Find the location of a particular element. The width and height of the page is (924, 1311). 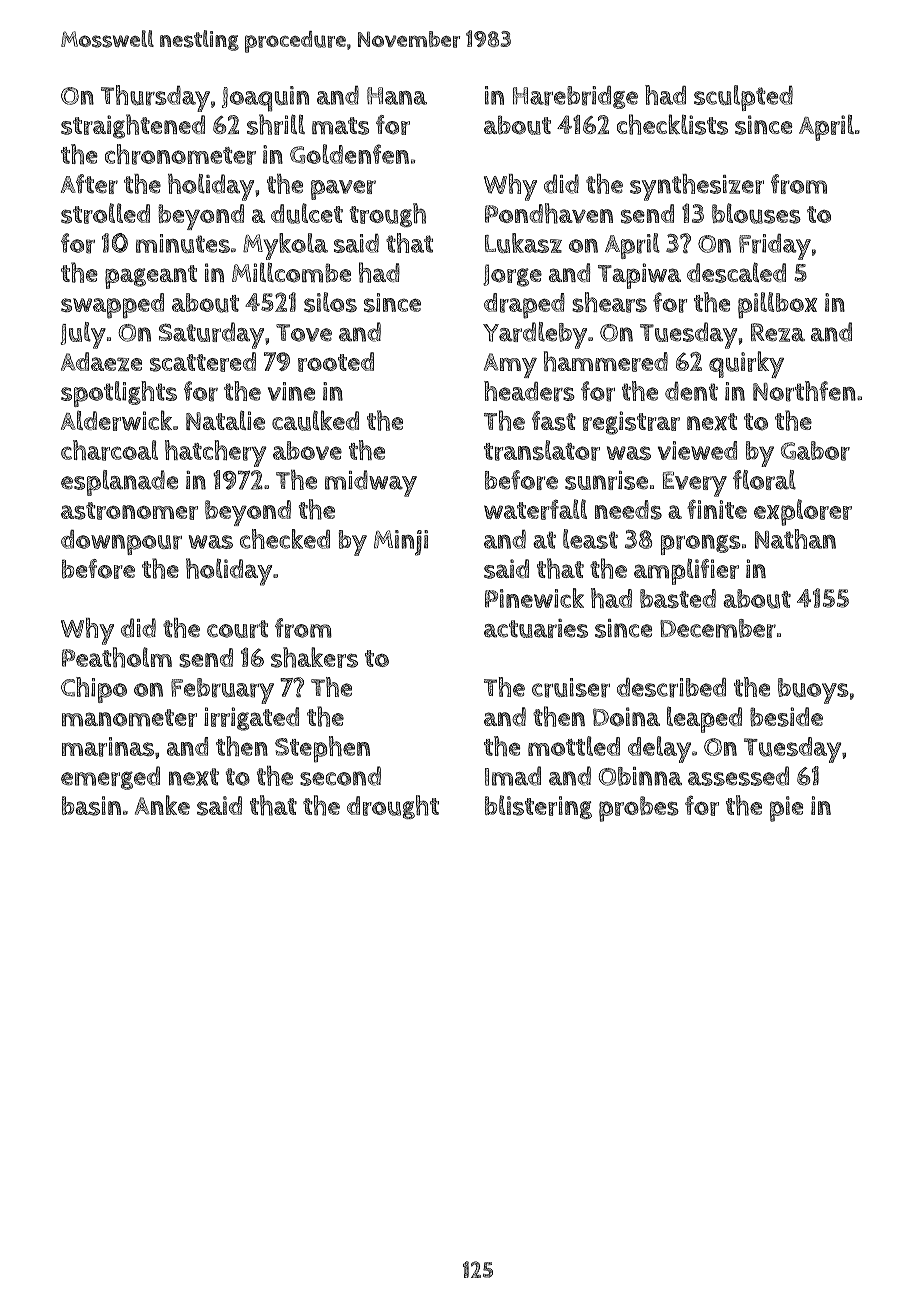

Saturday is located at coordinates (211, 335).
